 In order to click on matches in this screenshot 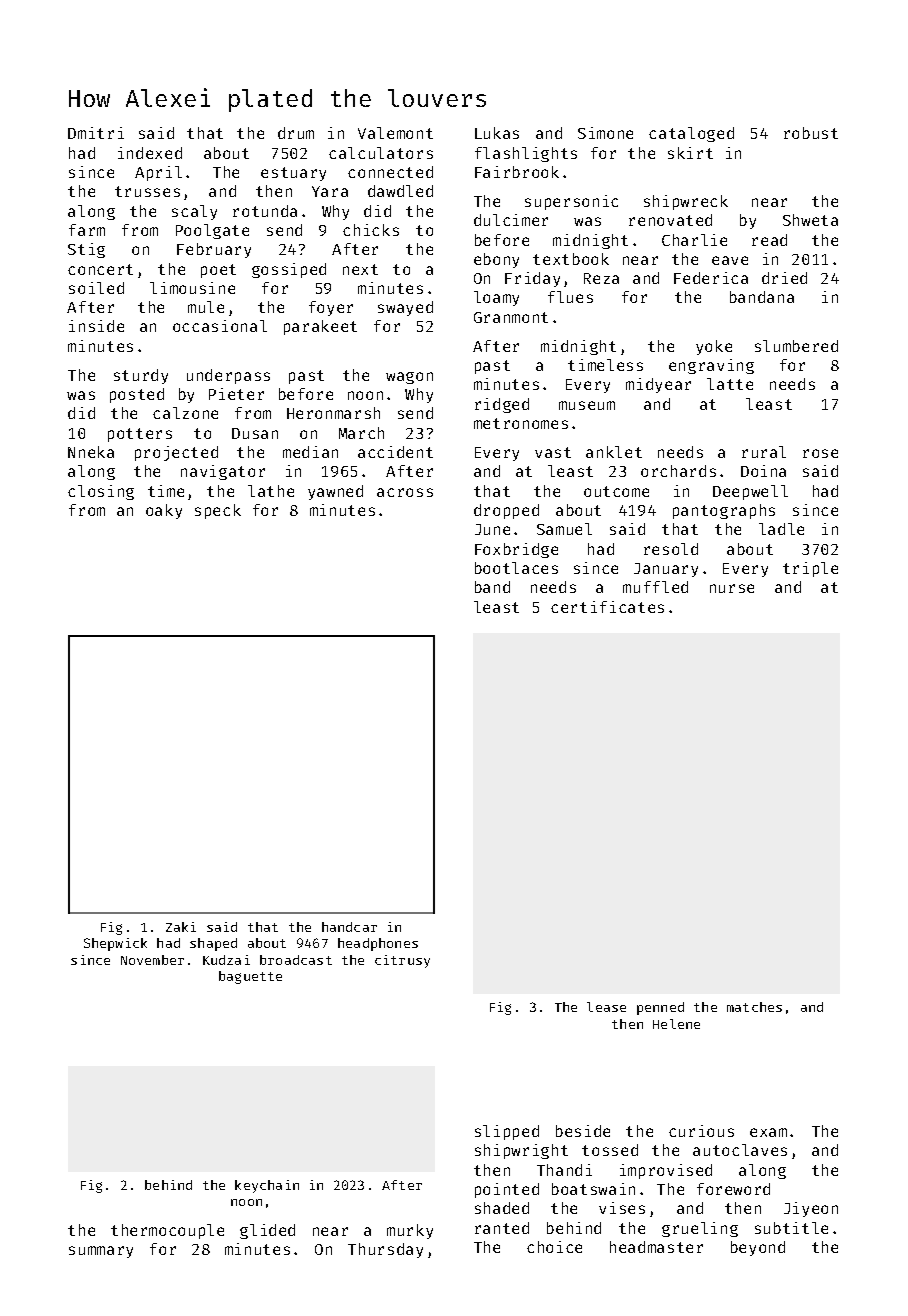, I will do `click(754, 1007)`.
